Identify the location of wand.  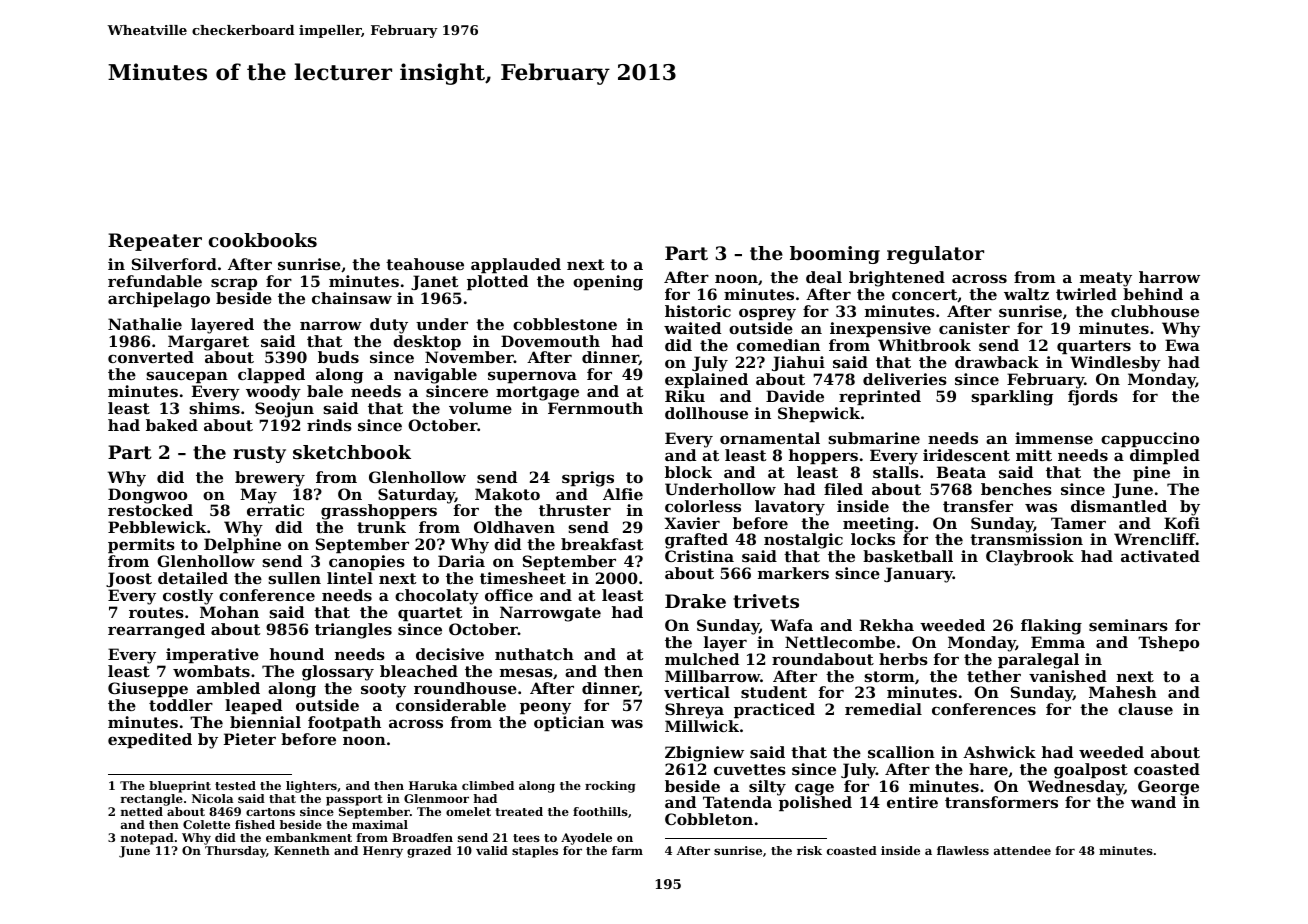
(1153, 802).
